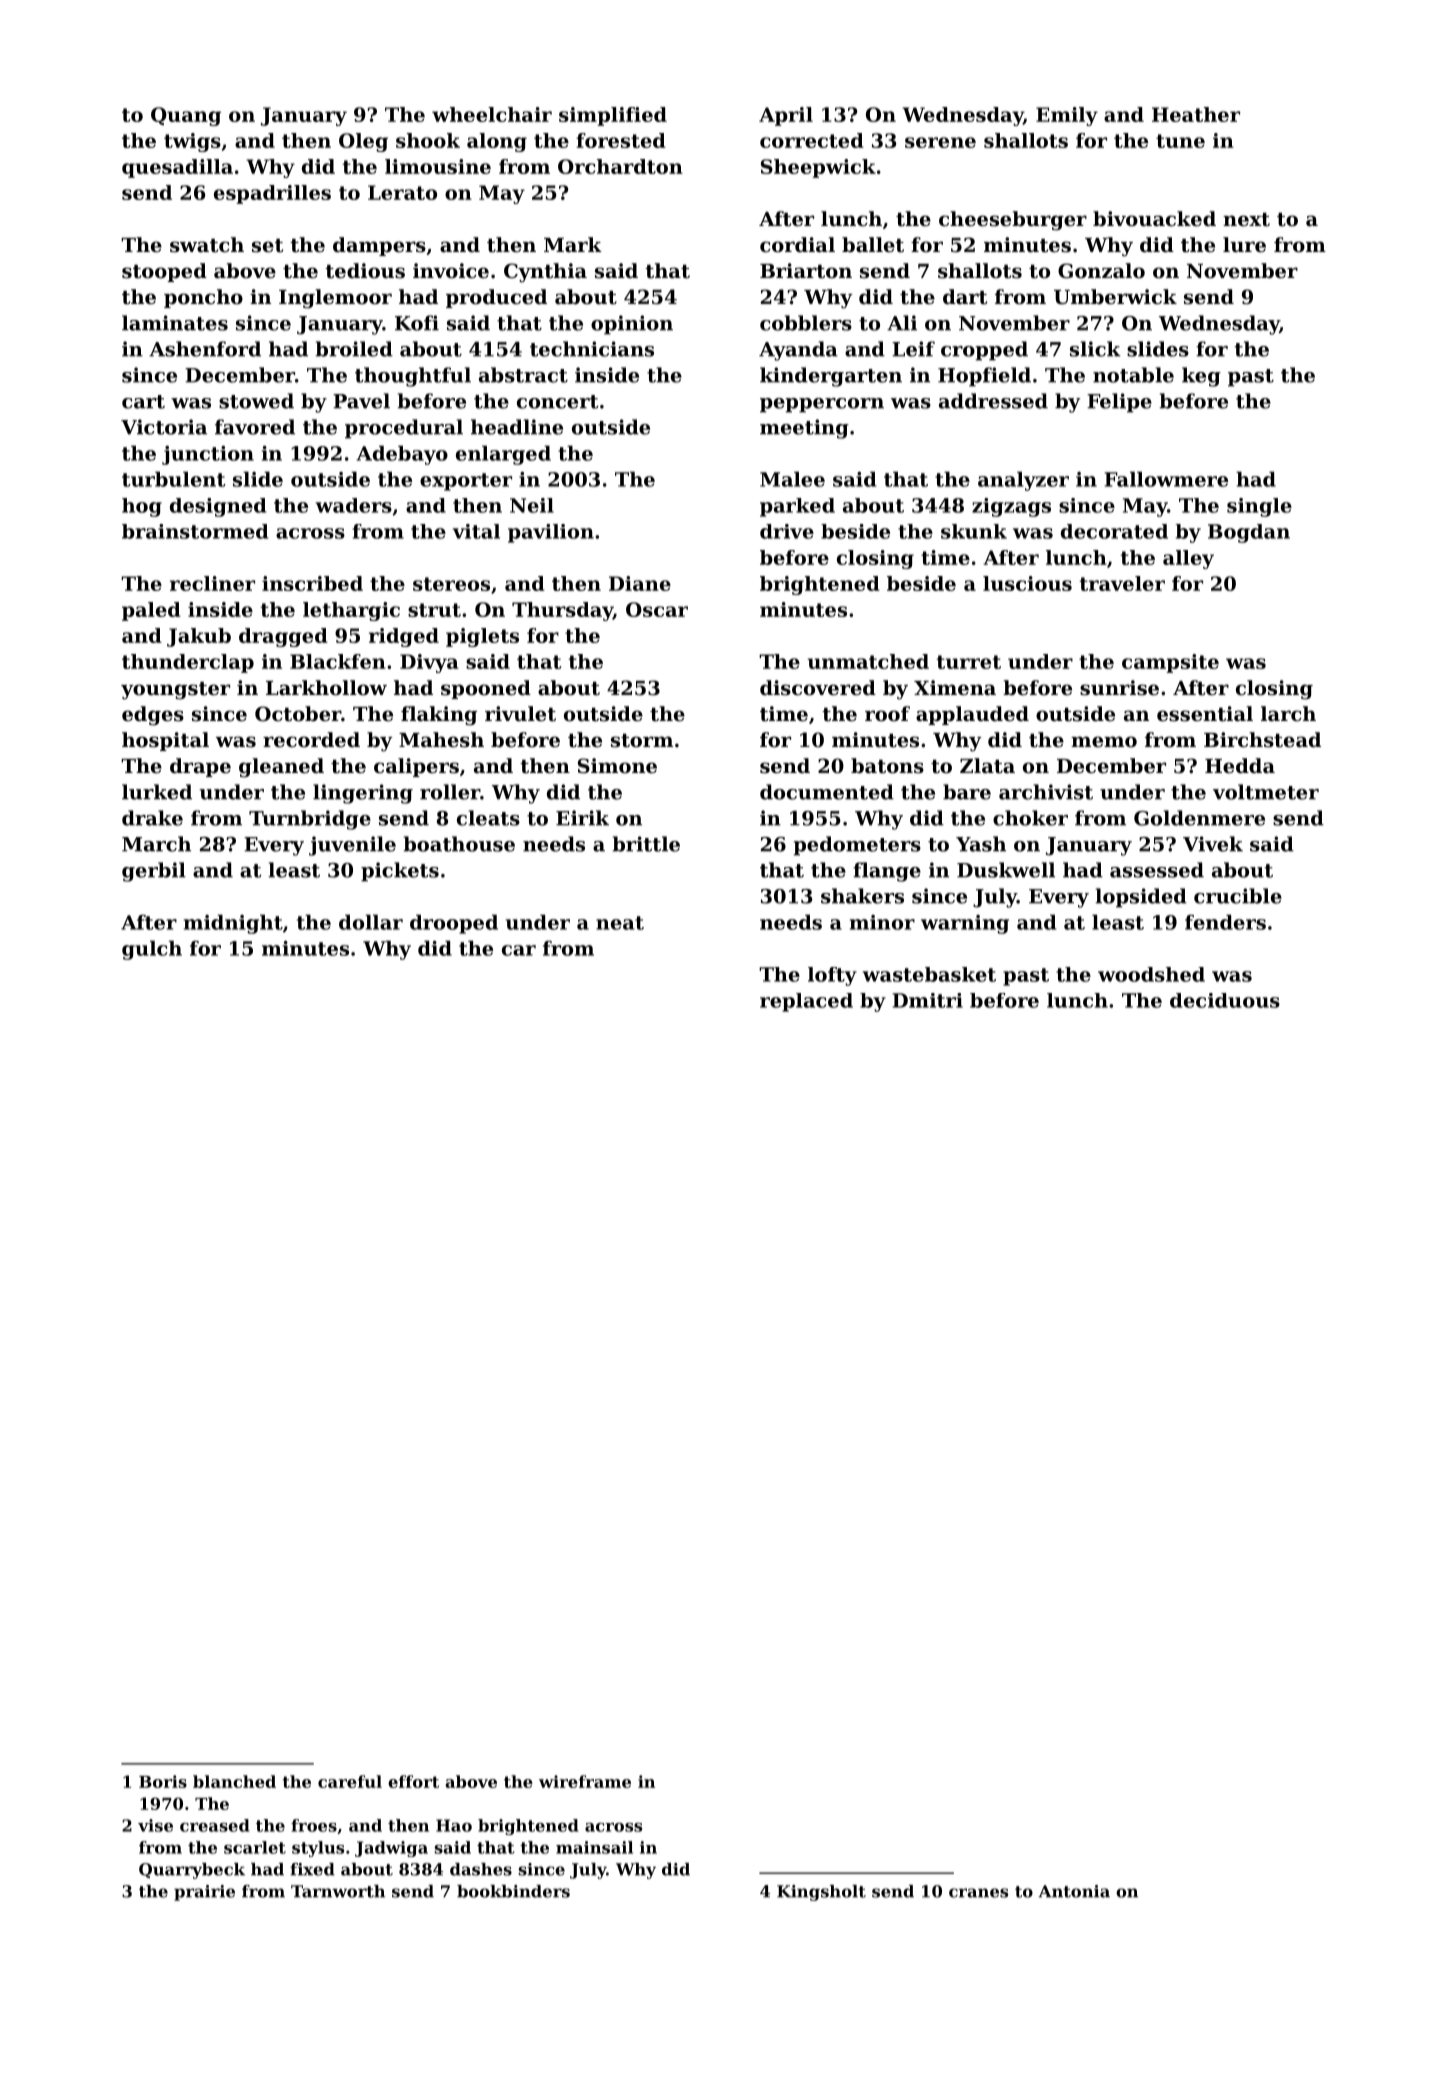 This screenshot has height=2100, width=1450. What do you see at coordinates (192, 142) in the screenshot?
I see `twigs` at bounding box center [192, 142].
